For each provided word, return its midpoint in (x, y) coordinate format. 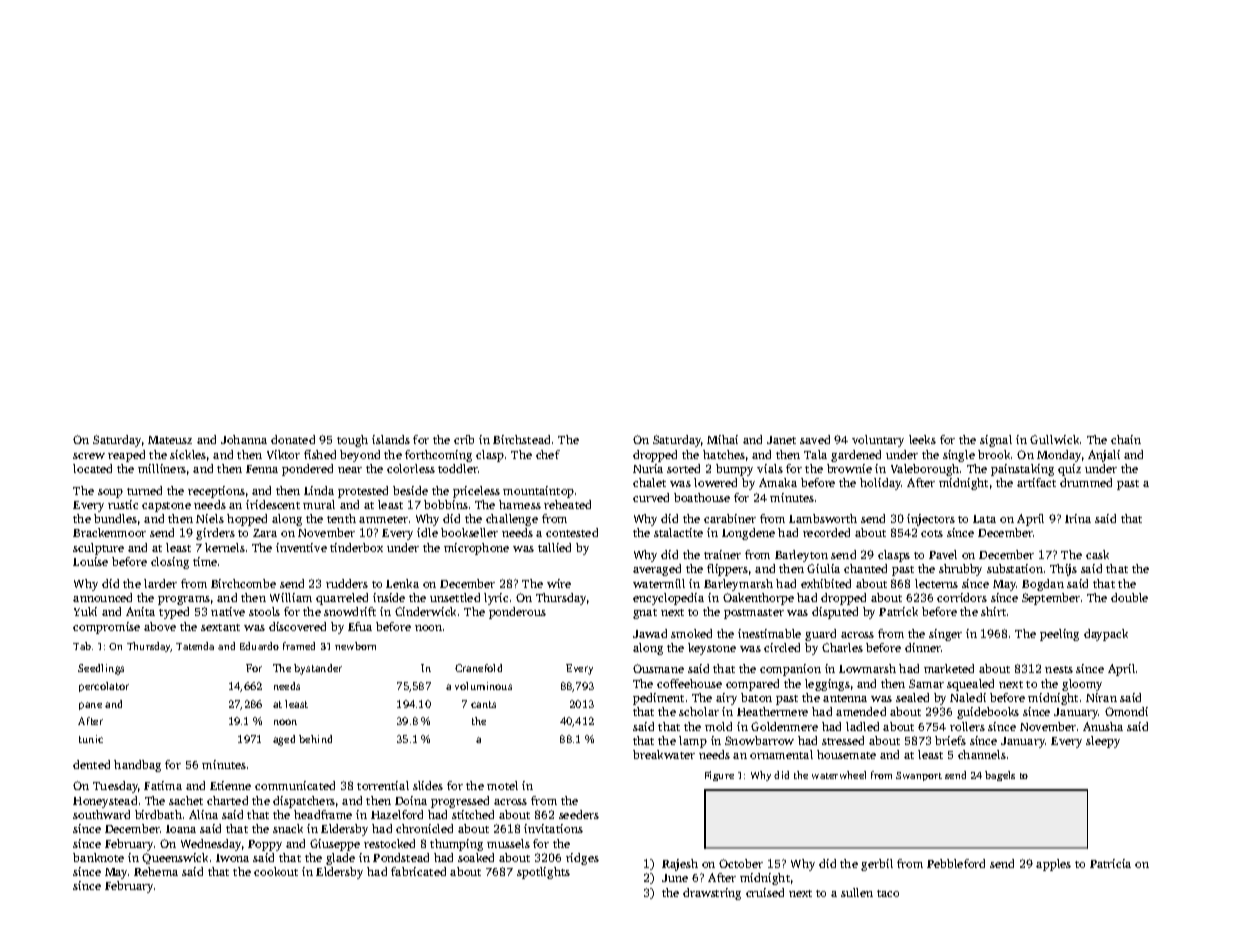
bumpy (734, 470)
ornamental (781, 754)
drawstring (712, 894)
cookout (276, 871)
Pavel (943, 554)
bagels (1000, 776)
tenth (341, 518)
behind (315, 739)
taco (888, 893)
